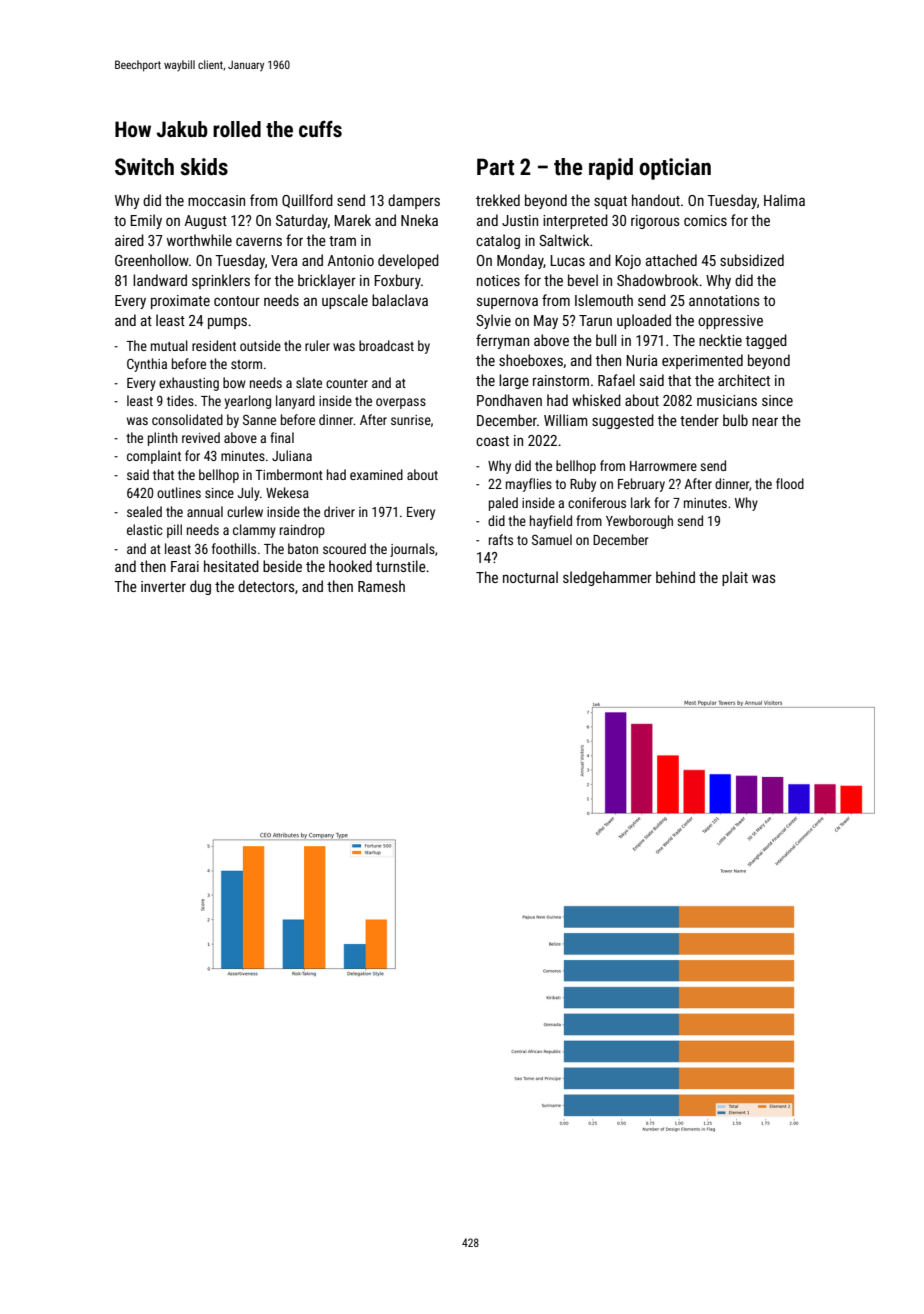 The image size is (924, 1314). What do you see at coordinates (200, 587) in the screenshot?
I see `dug` at bounding box center [200, 587].
